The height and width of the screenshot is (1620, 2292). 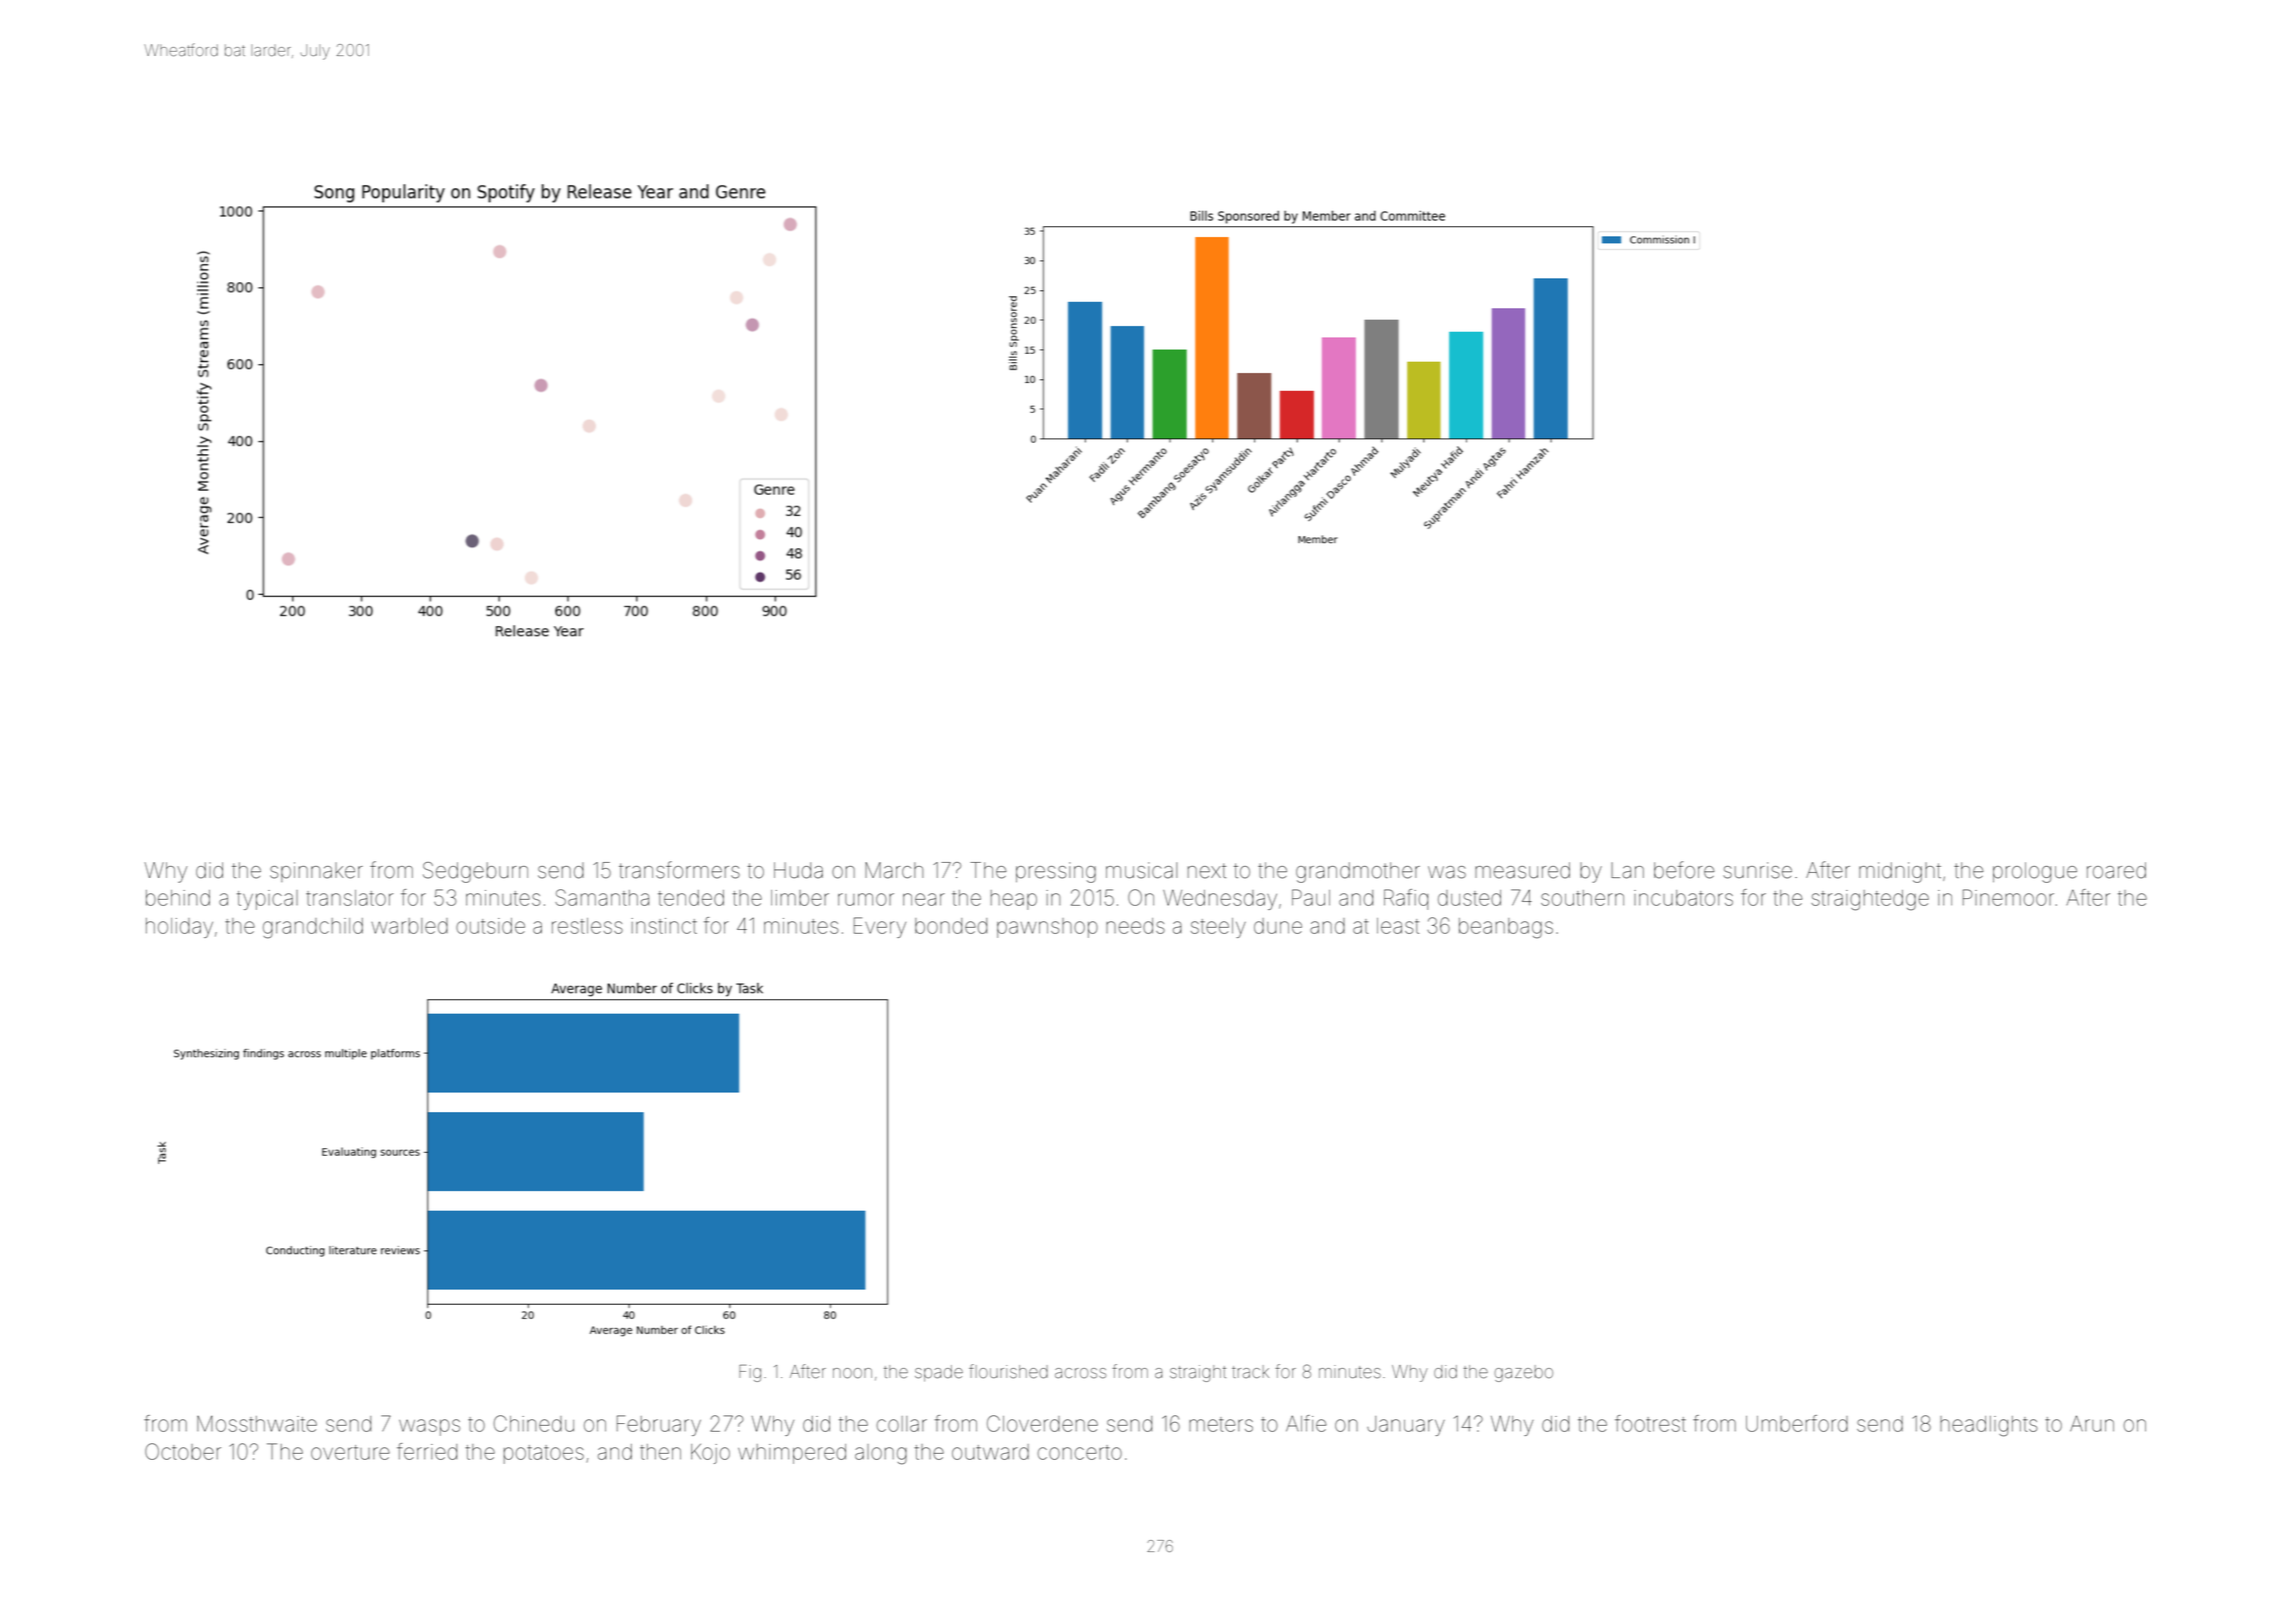 What do you see at coordinates (475, 872) in the screenshot?
I see `Sedgeburn` at bounding box center [475, 872].
